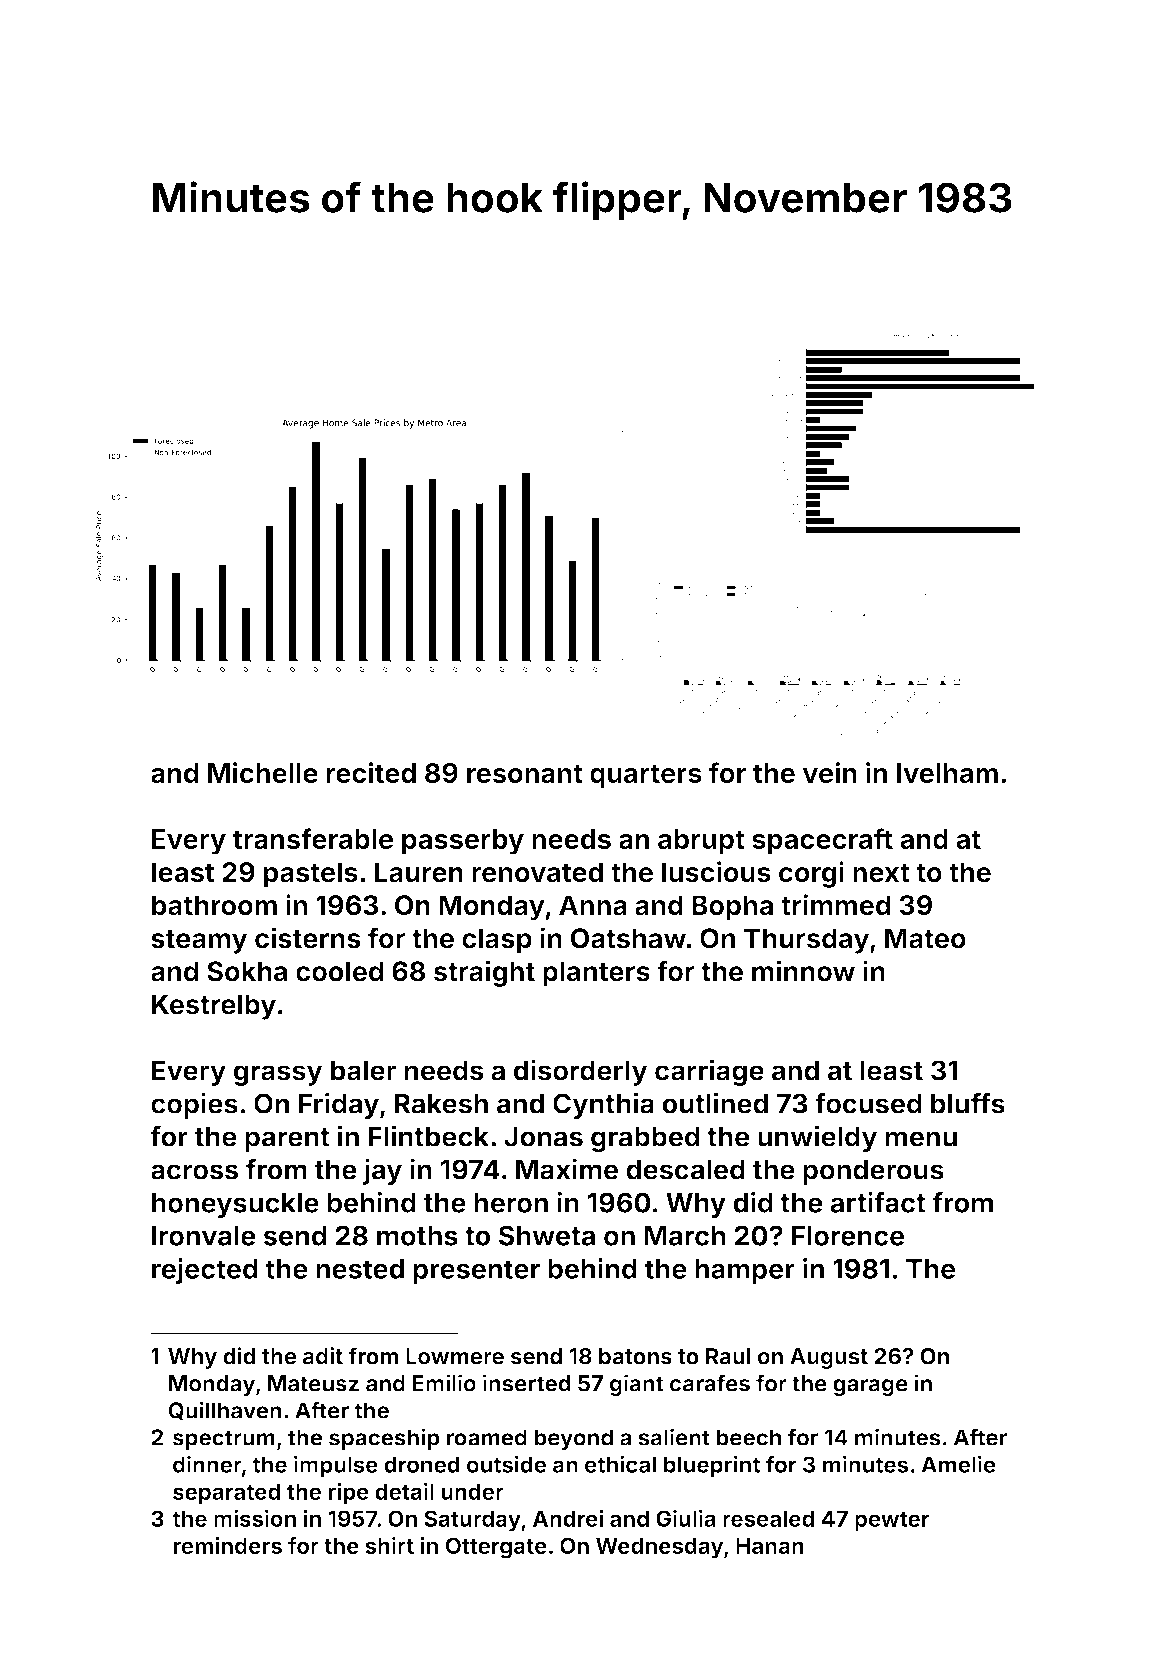  What do you see at coordinates (581, 1072) in the screenshot?
I see `disorderly` at bounding box center [581, 1072].
